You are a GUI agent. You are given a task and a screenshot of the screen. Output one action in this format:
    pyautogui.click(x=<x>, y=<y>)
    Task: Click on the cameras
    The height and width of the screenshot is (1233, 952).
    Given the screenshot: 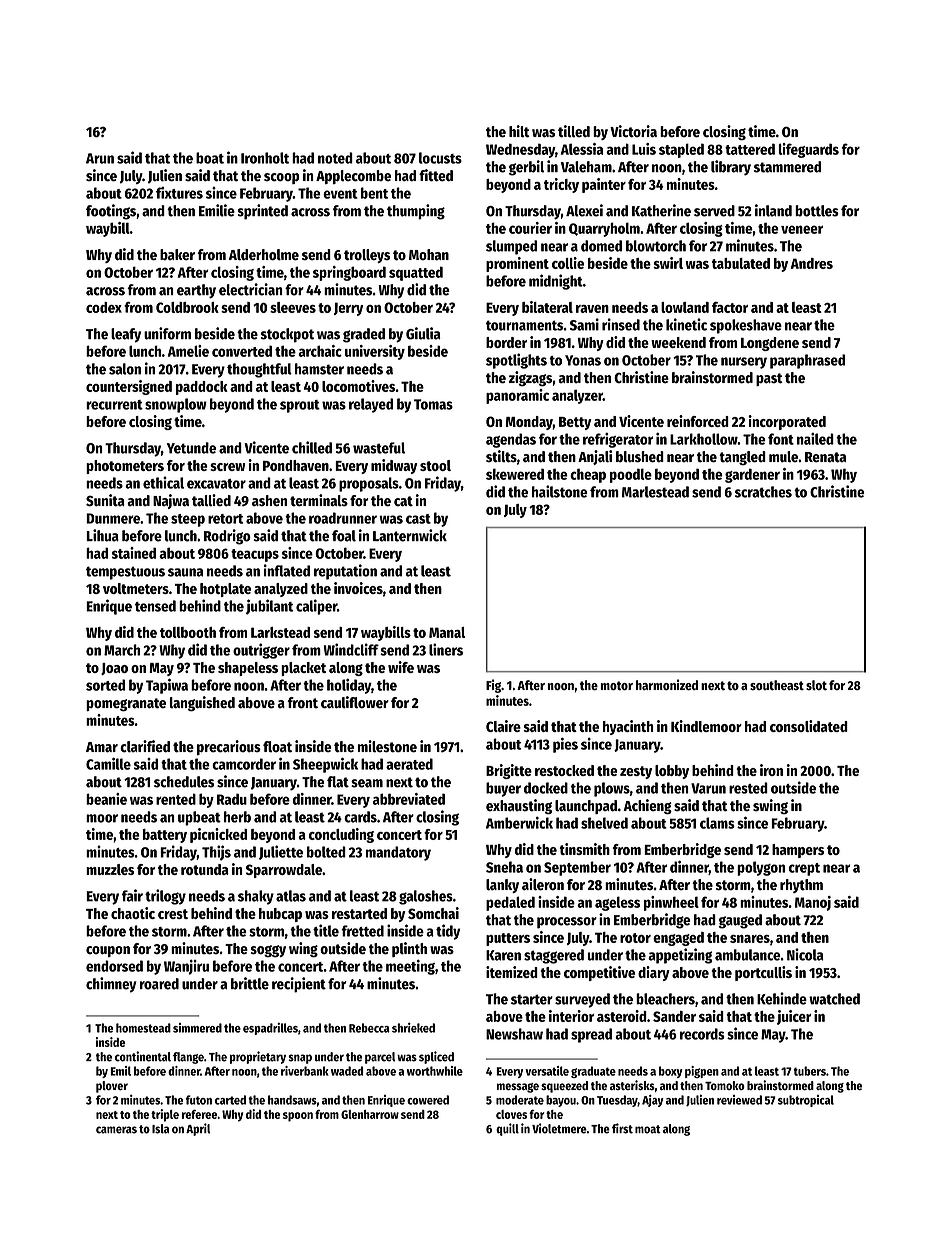 What is the action you would take?
    pyautogui.click(x=116, y=1130)
